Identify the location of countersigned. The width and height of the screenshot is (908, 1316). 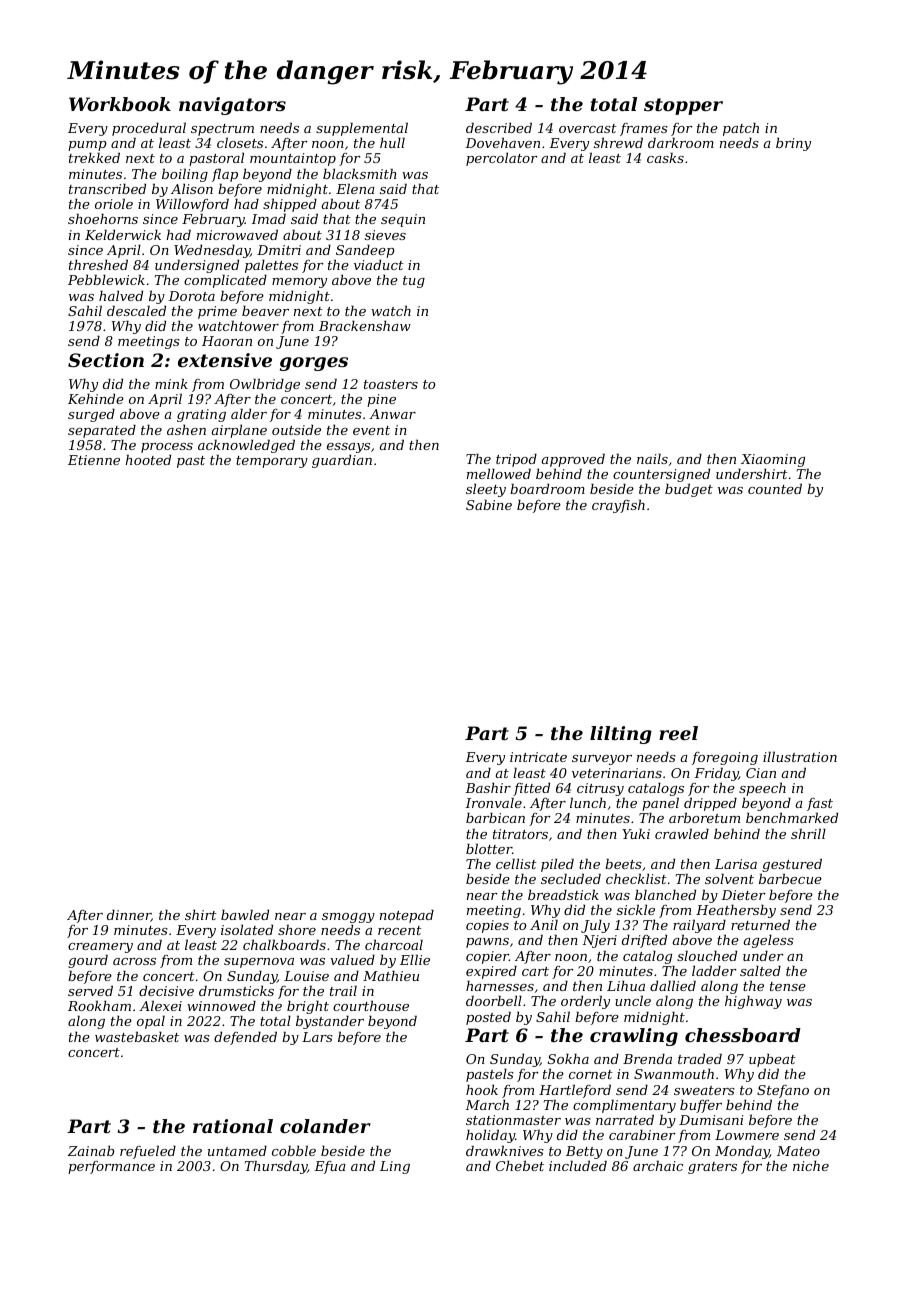
(661, 476).
